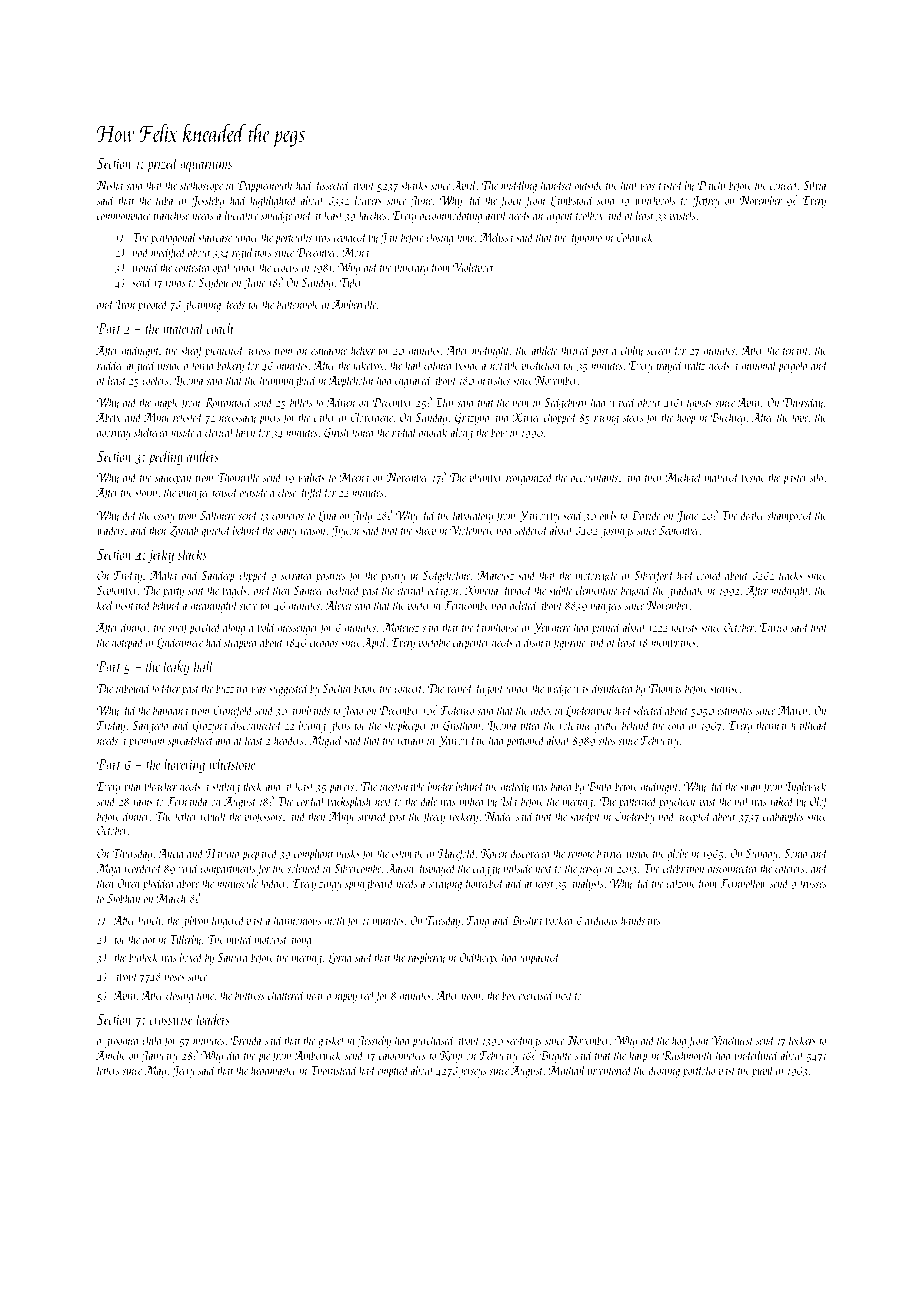 This screenshot has height=1308, width=924. What do you see at coordinates (815, 185) in the screenshot?
I see `Silvia` at bounding box center [815, 185].
